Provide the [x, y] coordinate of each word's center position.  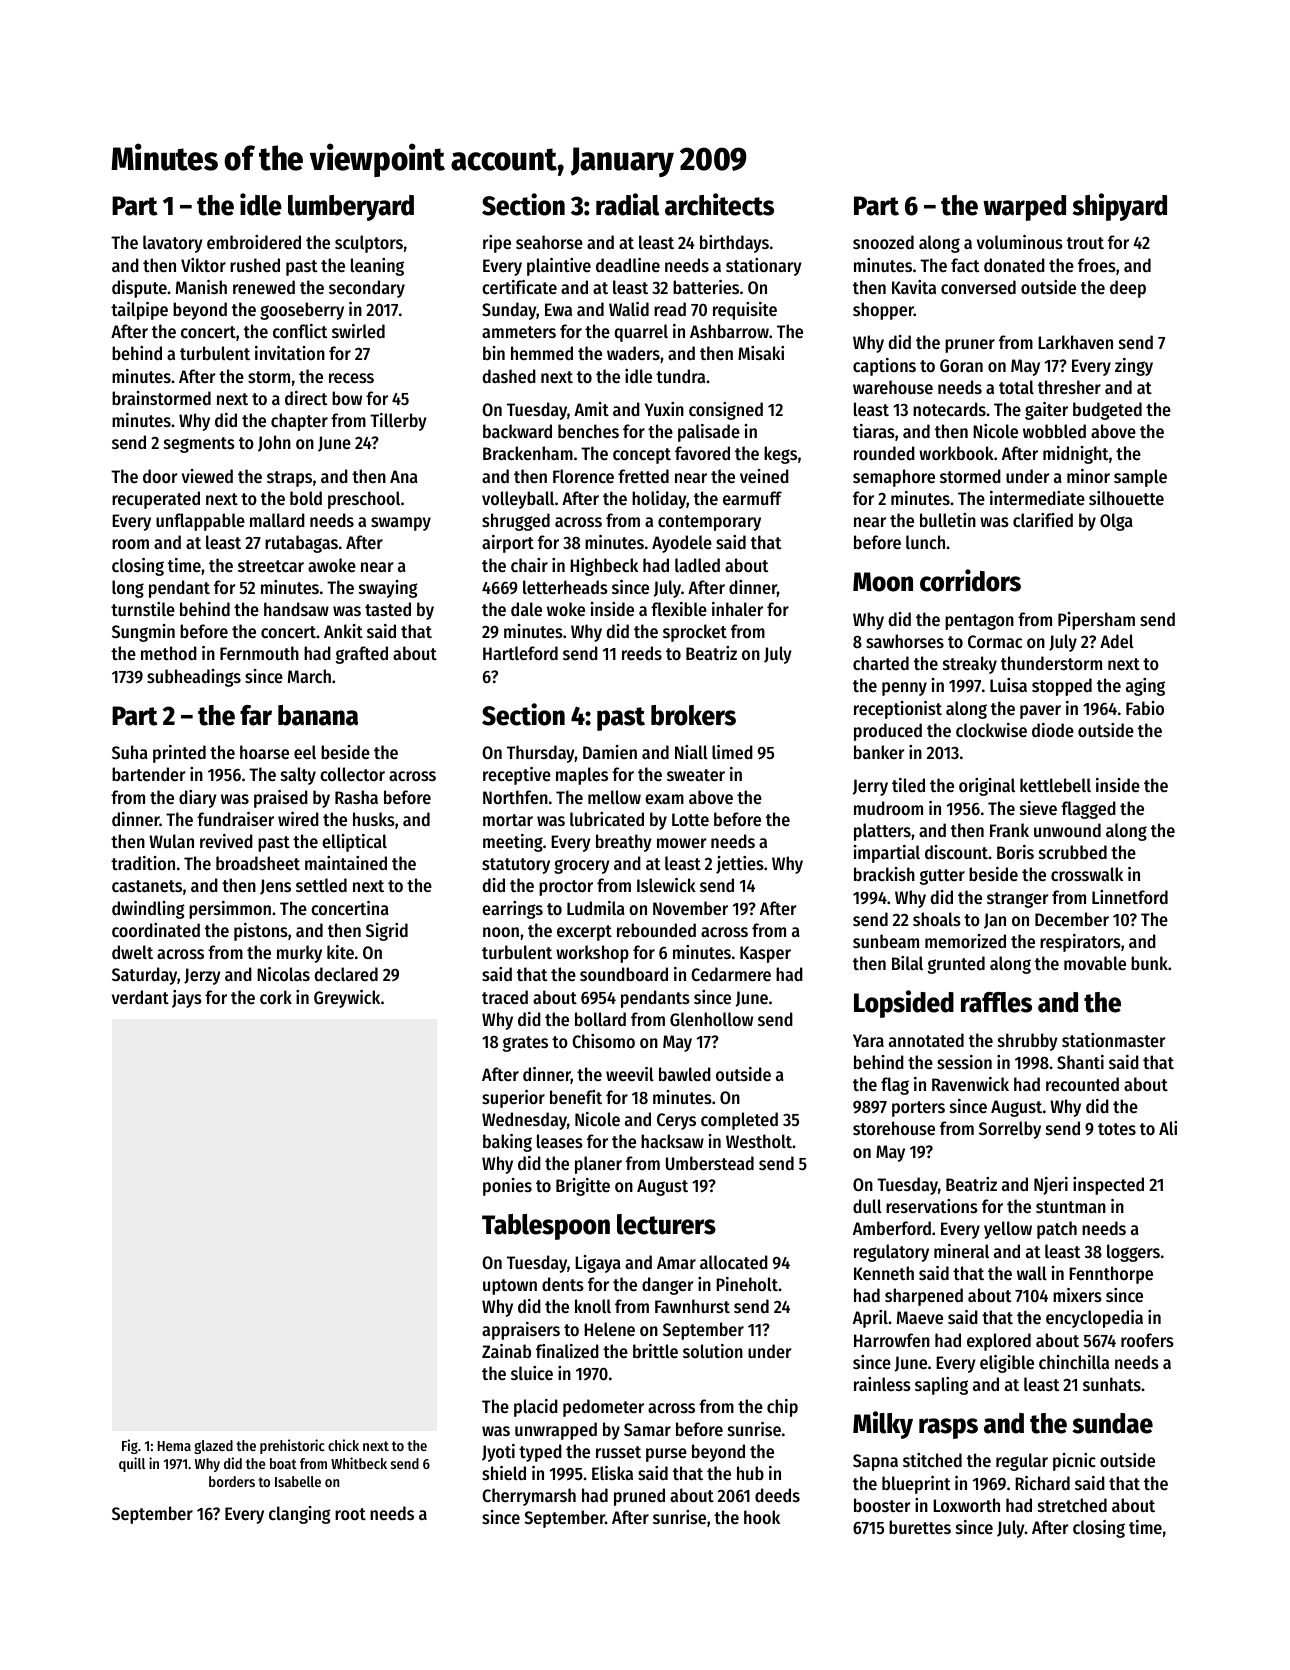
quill [132, 1464]
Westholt [759, 1141]
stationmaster [1113, 1040]
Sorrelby [1010, 1130]
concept [642, 456]
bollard [600, 1019]
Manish [201, 287]
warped [1024, 208]
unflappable [200, 522]
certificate [519, 287]
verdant [140, 997]
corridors [970, 580]
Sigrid [387, 932]
